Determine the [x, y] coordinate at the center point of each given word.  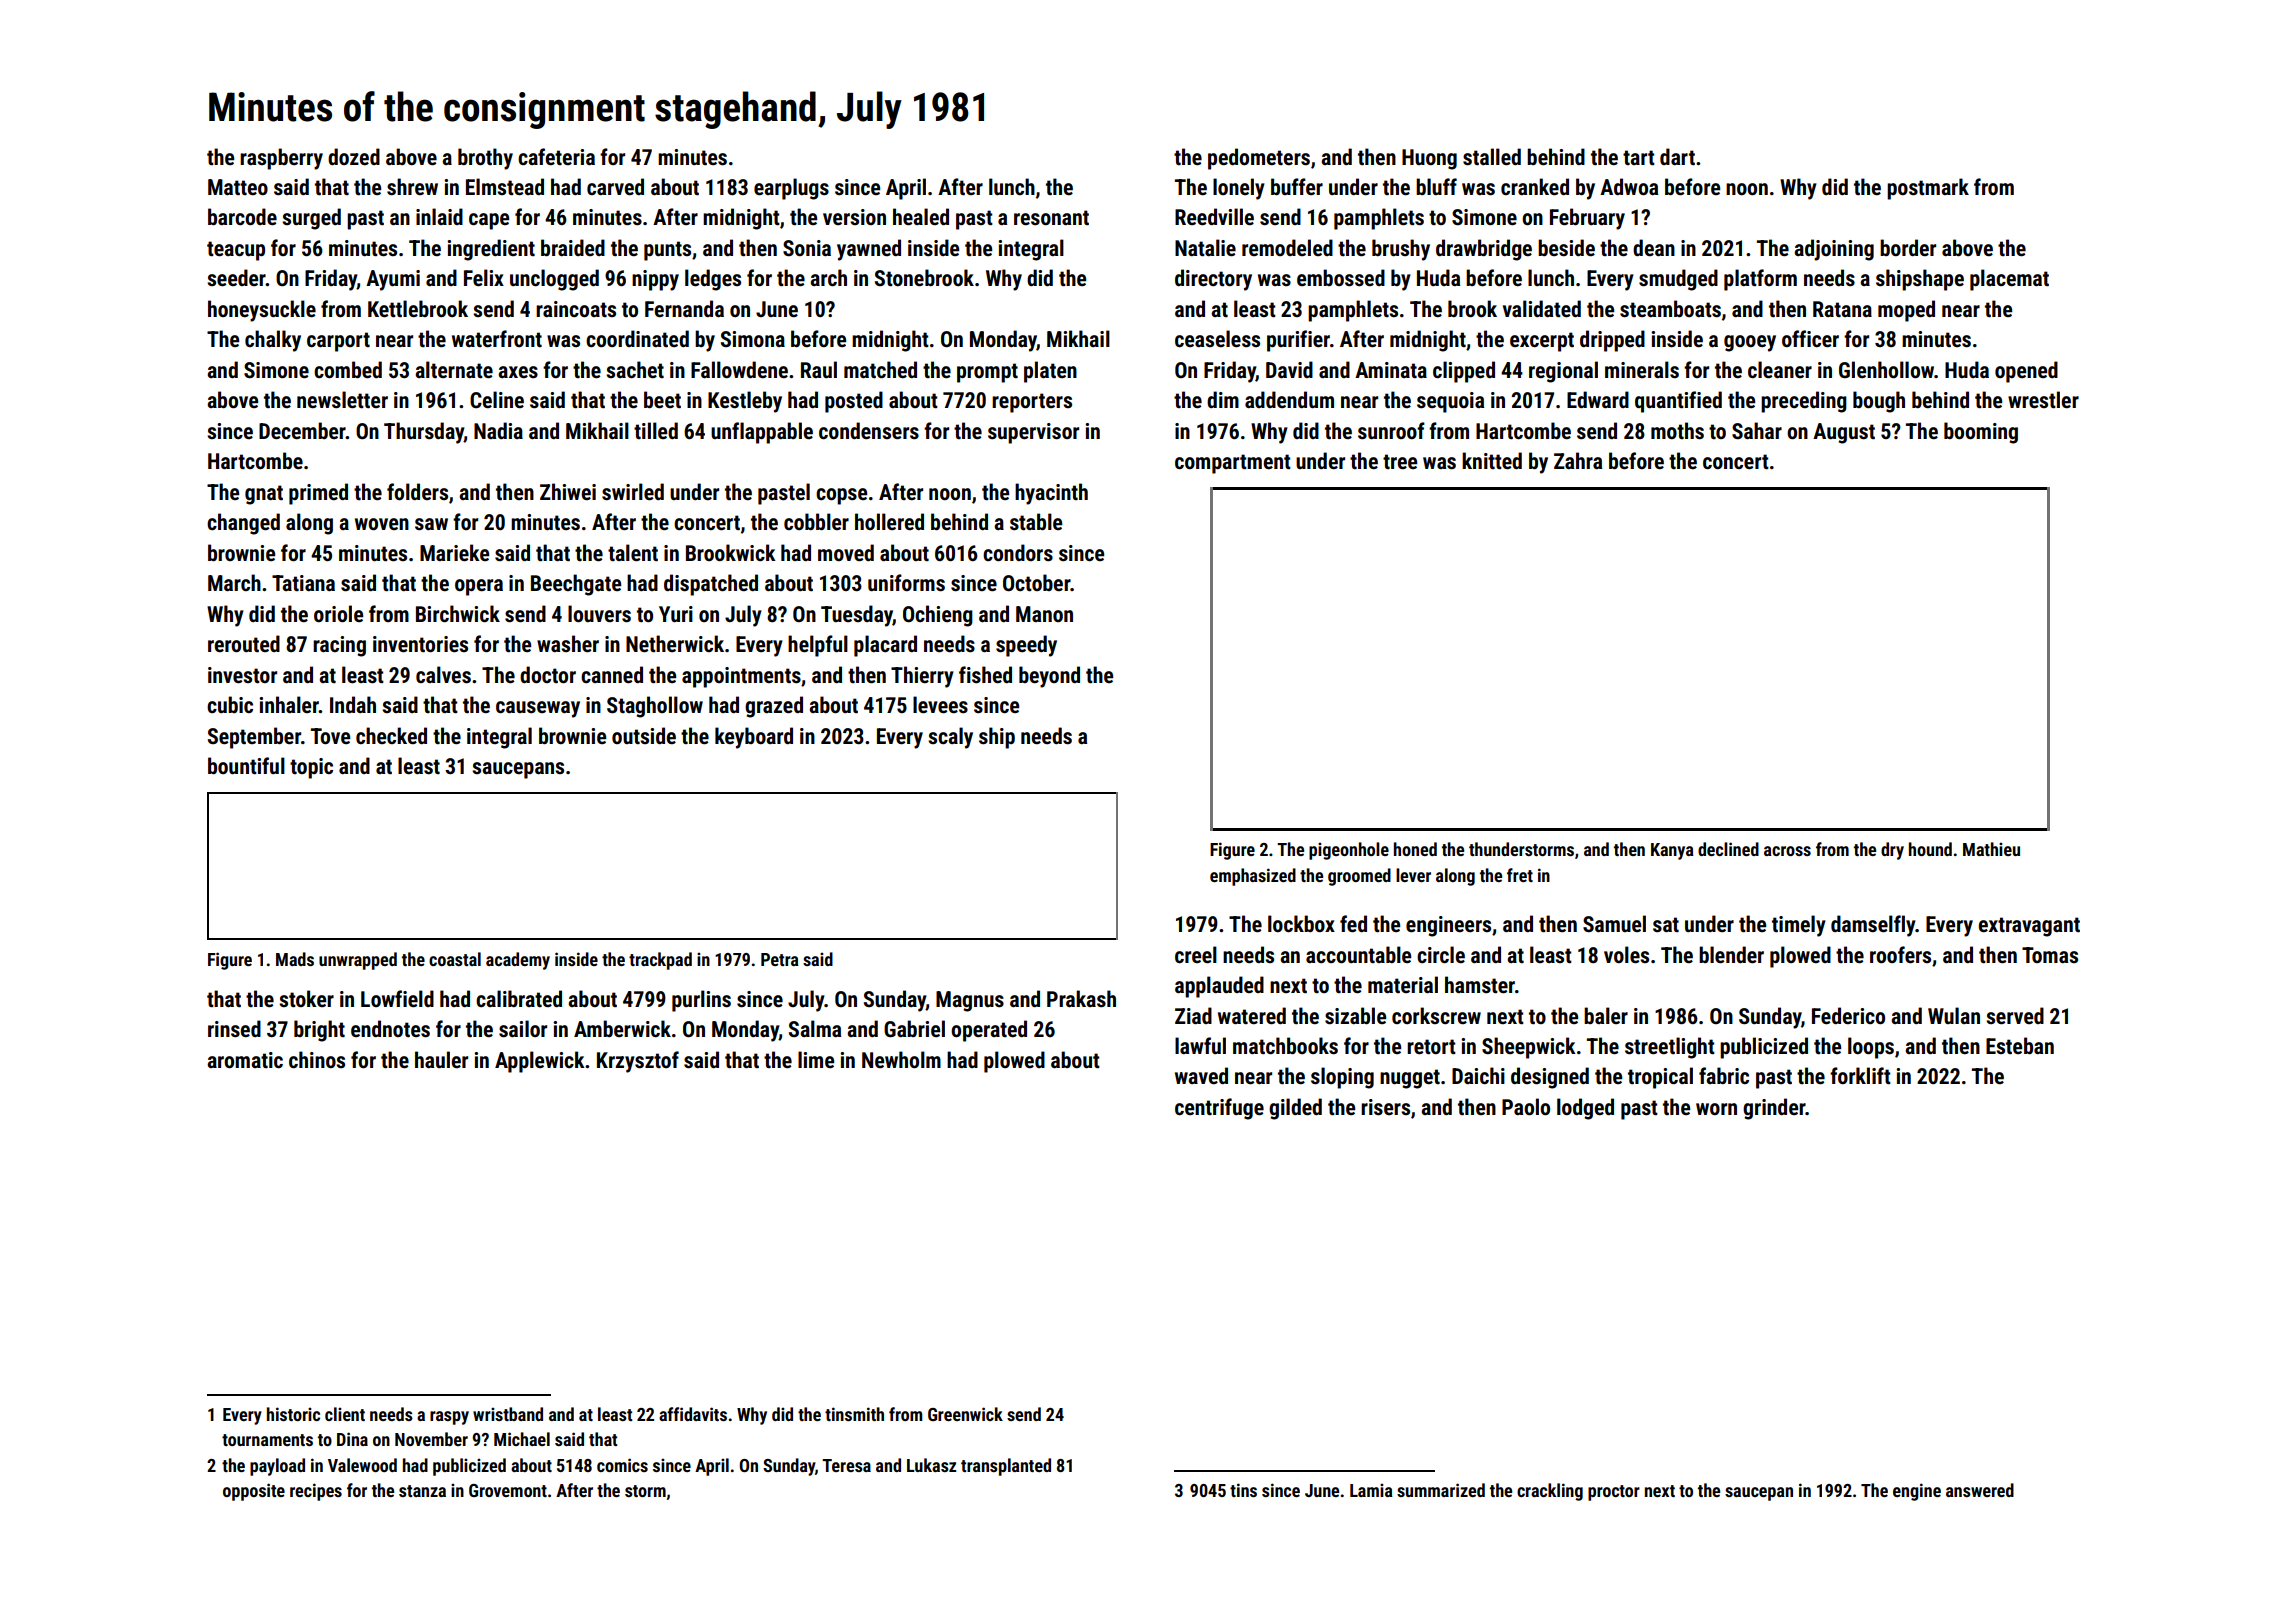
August [1844, 433]
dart [1677, 157]
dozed [354, 156]
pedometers [1259, 159]
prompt [987, 373]
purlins [701, 1001]
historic [293, 1414]
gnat [264, 495]
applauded [1219, 987]
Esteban [2020, 1046]
